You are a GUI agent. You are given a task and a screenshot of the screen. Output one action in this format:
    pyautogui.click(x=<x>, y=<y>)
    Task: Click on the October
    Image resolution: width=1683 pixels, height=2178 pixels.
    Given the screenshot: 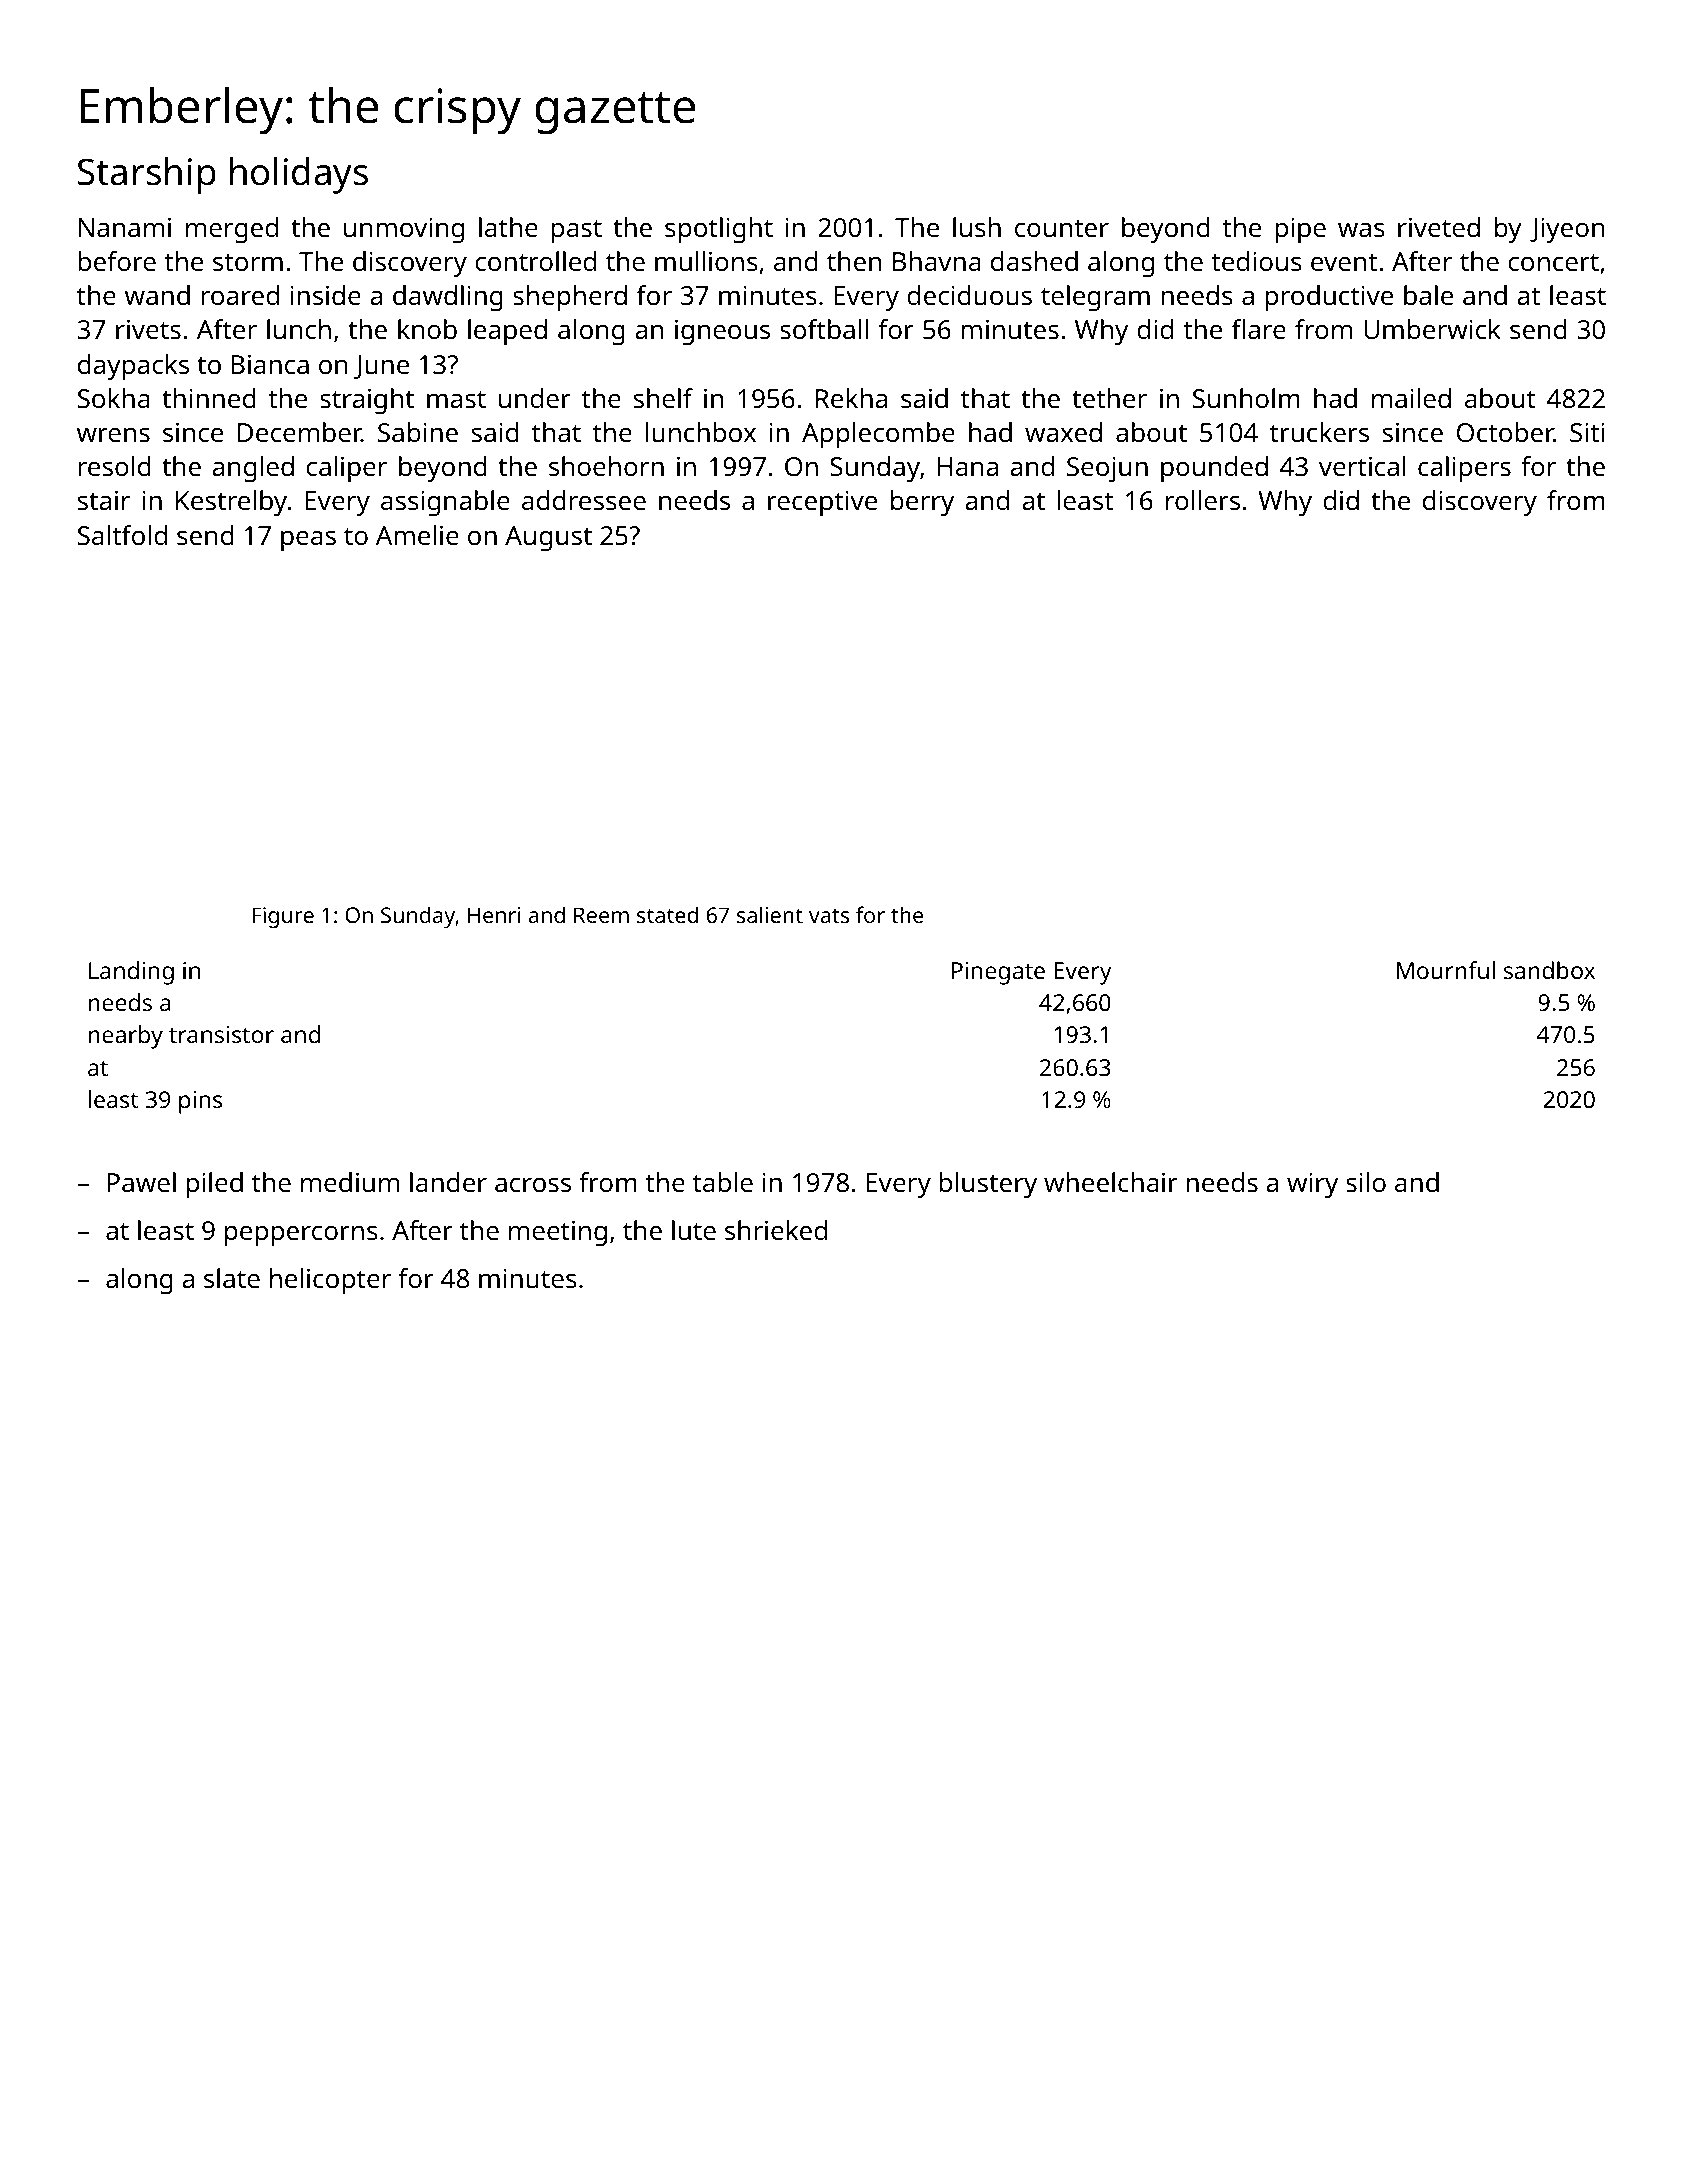 What is the action you would take?
    pyautogui.click(x=1505, y=432)
